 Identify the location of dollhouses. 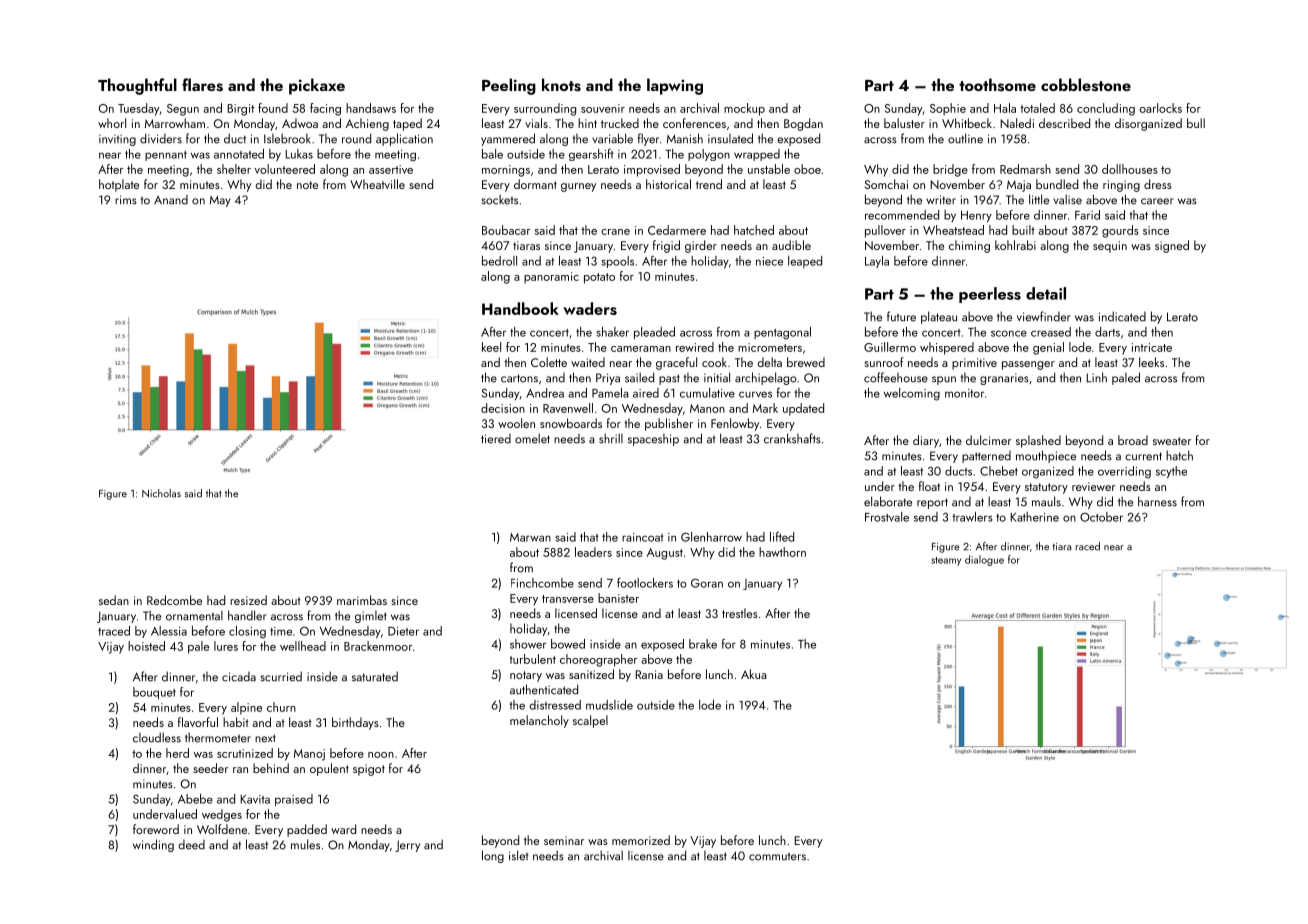
(1130, 169).
